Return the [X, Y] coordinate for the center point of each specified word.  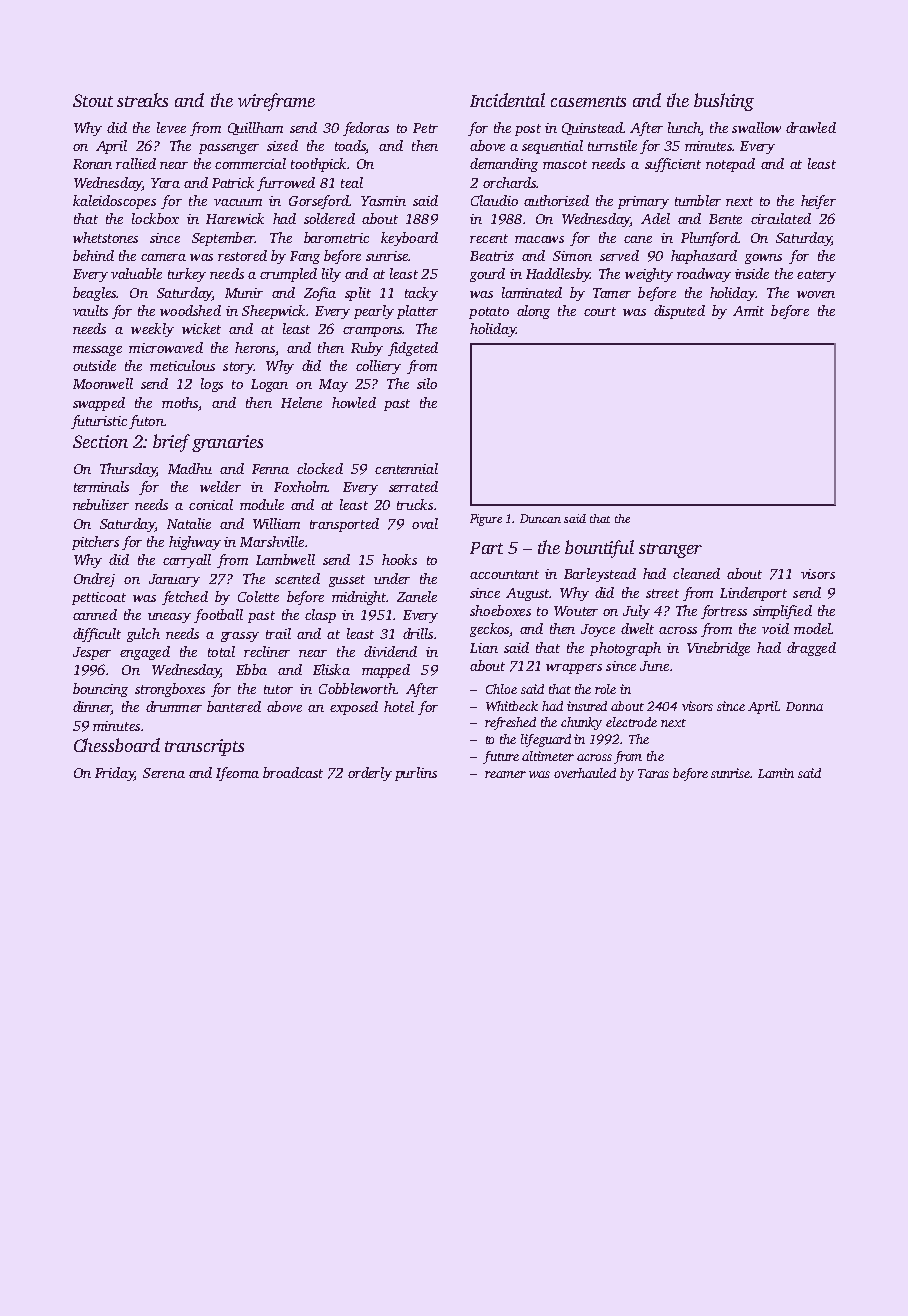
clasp [320, 616]
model [812, 628]
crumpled [288, 275]
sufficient [673, 165]
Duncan [540, 518]
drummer [174, 706]
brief [171, 443]
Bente [725, 219]
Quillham [255, 128]
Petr [425, 128]
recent [489, 238]
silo [427, 383]
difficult [97, 635]
